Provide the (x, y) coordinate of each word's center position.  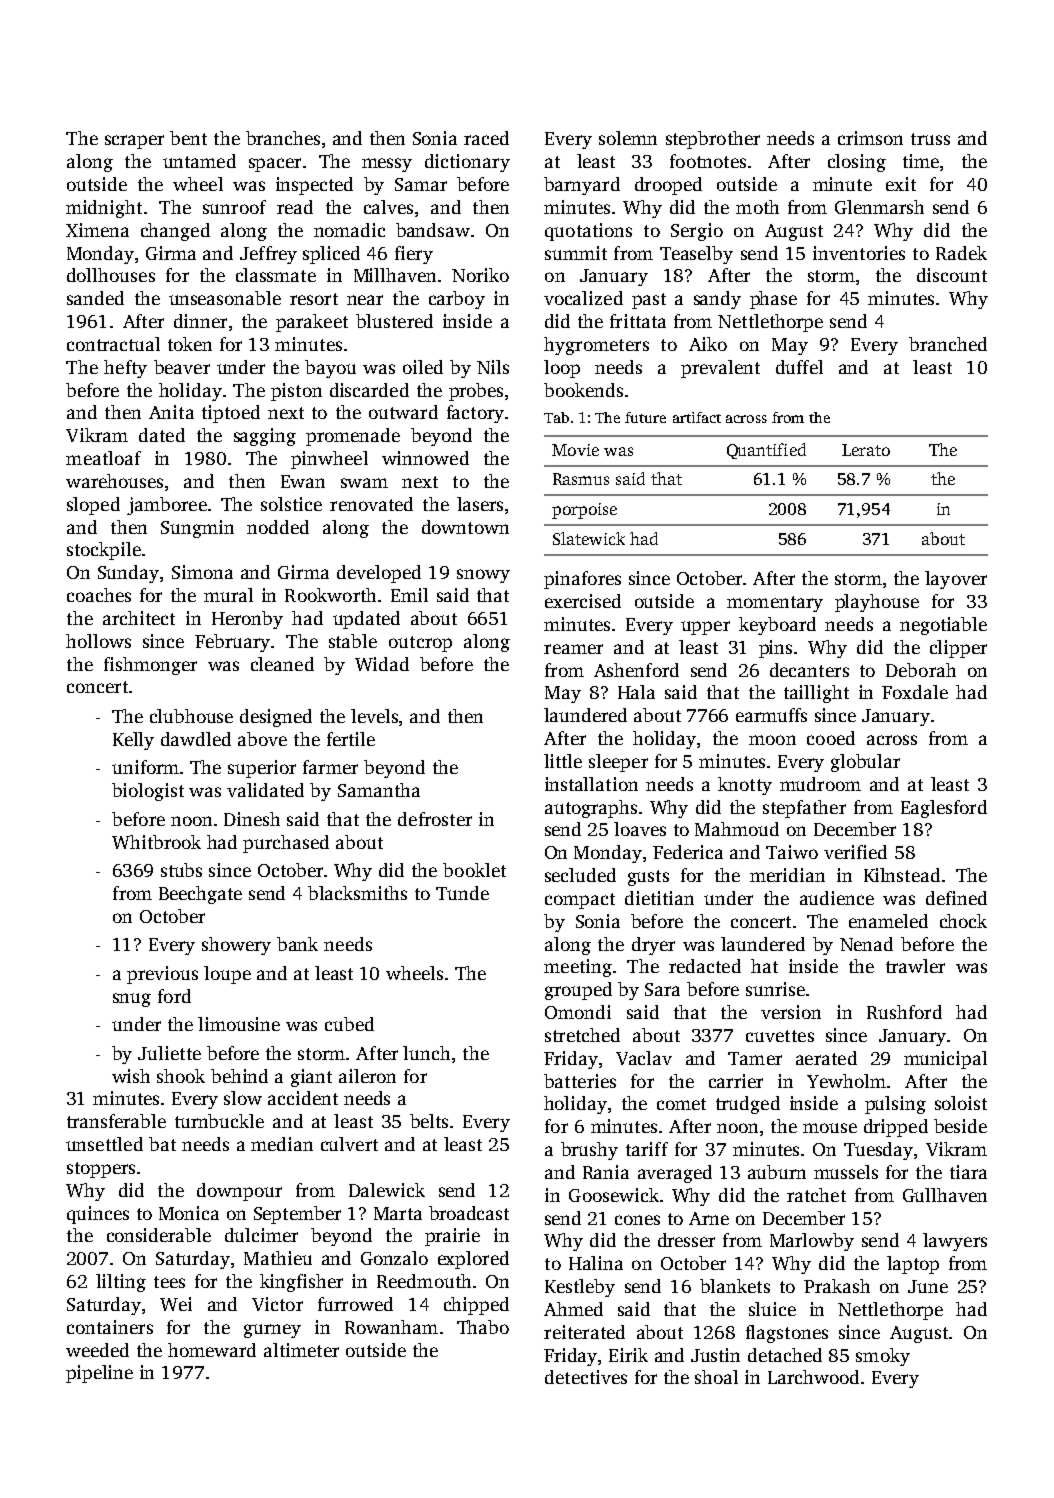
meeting (578, 968)
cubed (349, 1024)
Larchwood (813, 1377)
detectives (586, 1377)
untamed (199, 161)
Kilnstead (902, 875)
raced (486, 138)
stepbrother (713, 140)
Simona (202, 572)
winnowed (425, 458)
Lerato (866, 450)
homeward (212, 1350)
